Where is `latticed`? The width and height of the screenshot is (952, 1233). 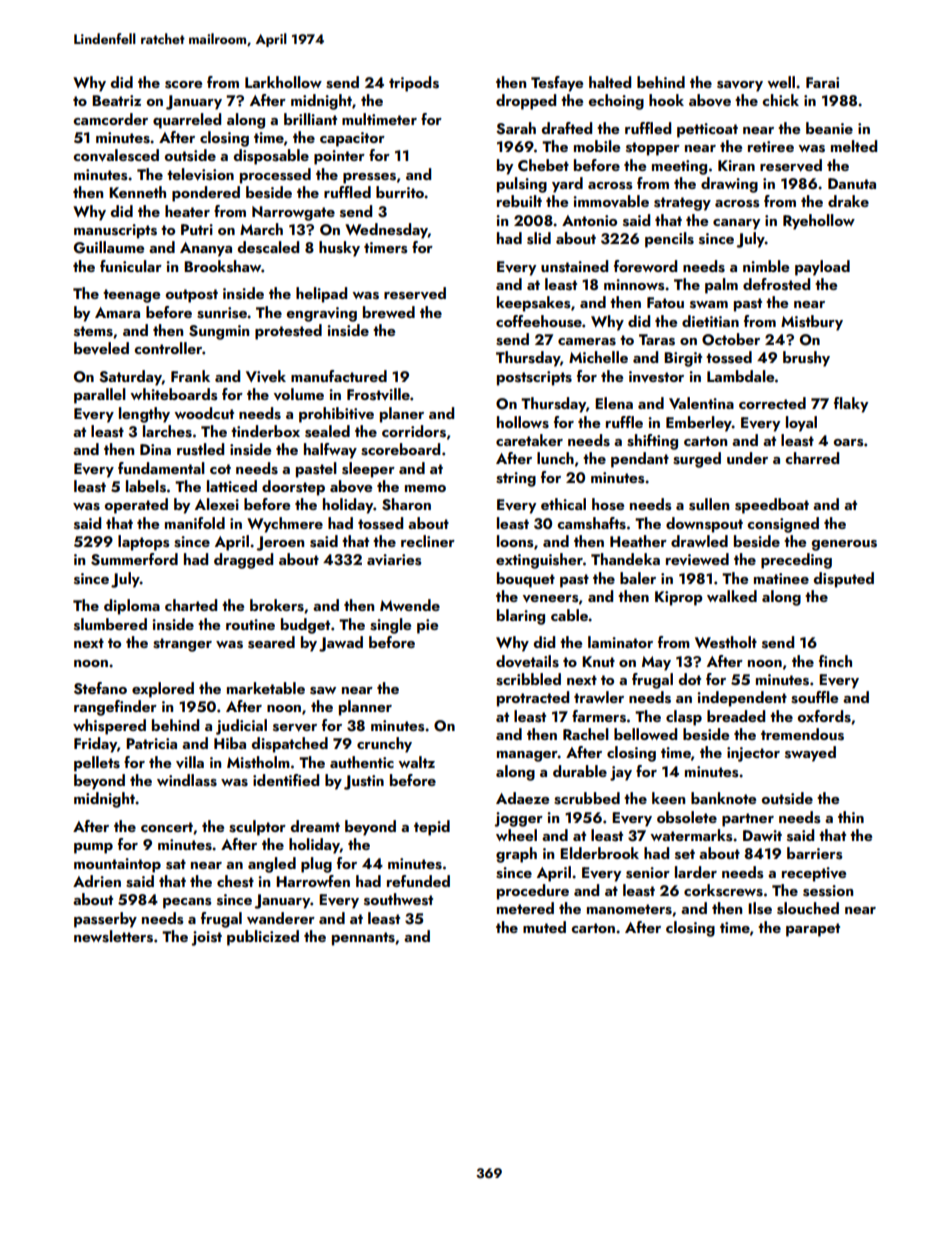 latticed is located at coordinates (232, 486).
